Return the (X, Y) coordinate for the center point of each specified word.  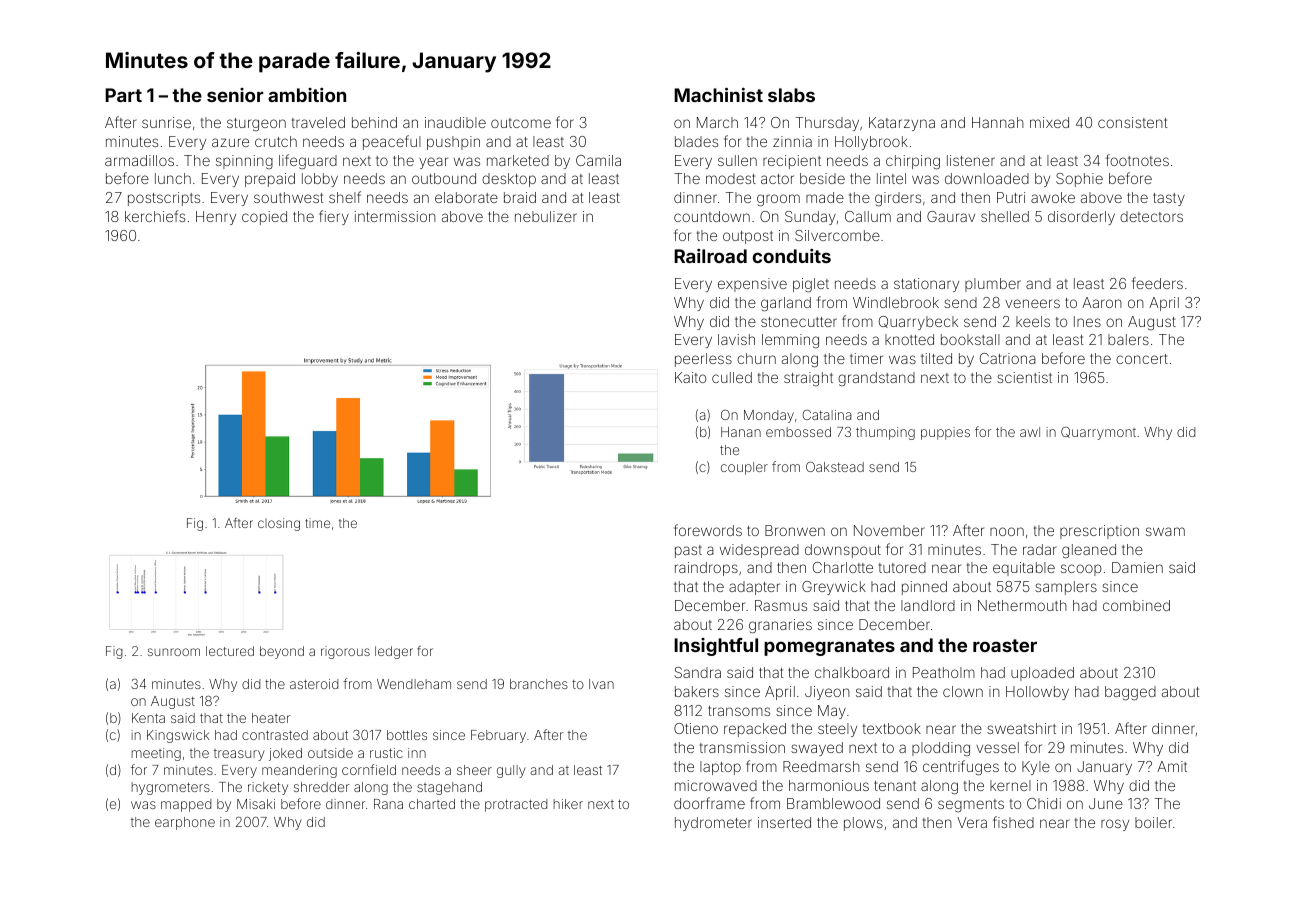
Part (123, 95)
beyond (282, 652)
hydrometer (713, 824)
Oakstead (835, 467)
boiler (1153, 822)
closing (279, 524)
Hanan (741, 432)
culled (732, 377)
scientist (1024, 377)
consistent (1133, 122)
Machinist (718, 95)
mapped (186, 805)
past (688, 551)
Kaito (690, 377)
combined (1136, 605)
